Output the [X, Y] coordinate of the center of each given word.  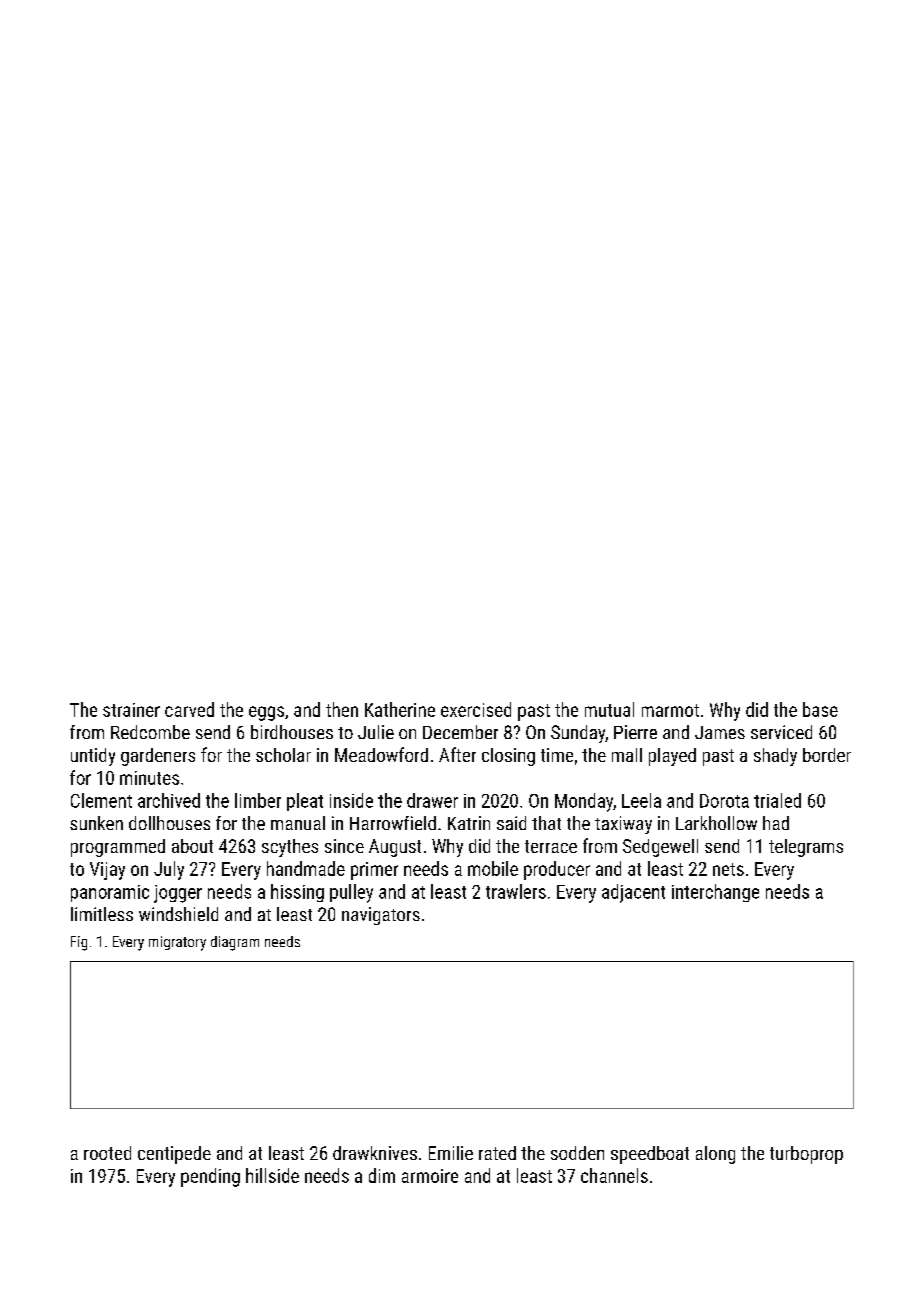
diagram [235, 943]
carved [189, 709]
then [342, 709]
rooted [107, 1153]
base [820, 709]
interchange [715, 893]
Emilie [451, 1153]
